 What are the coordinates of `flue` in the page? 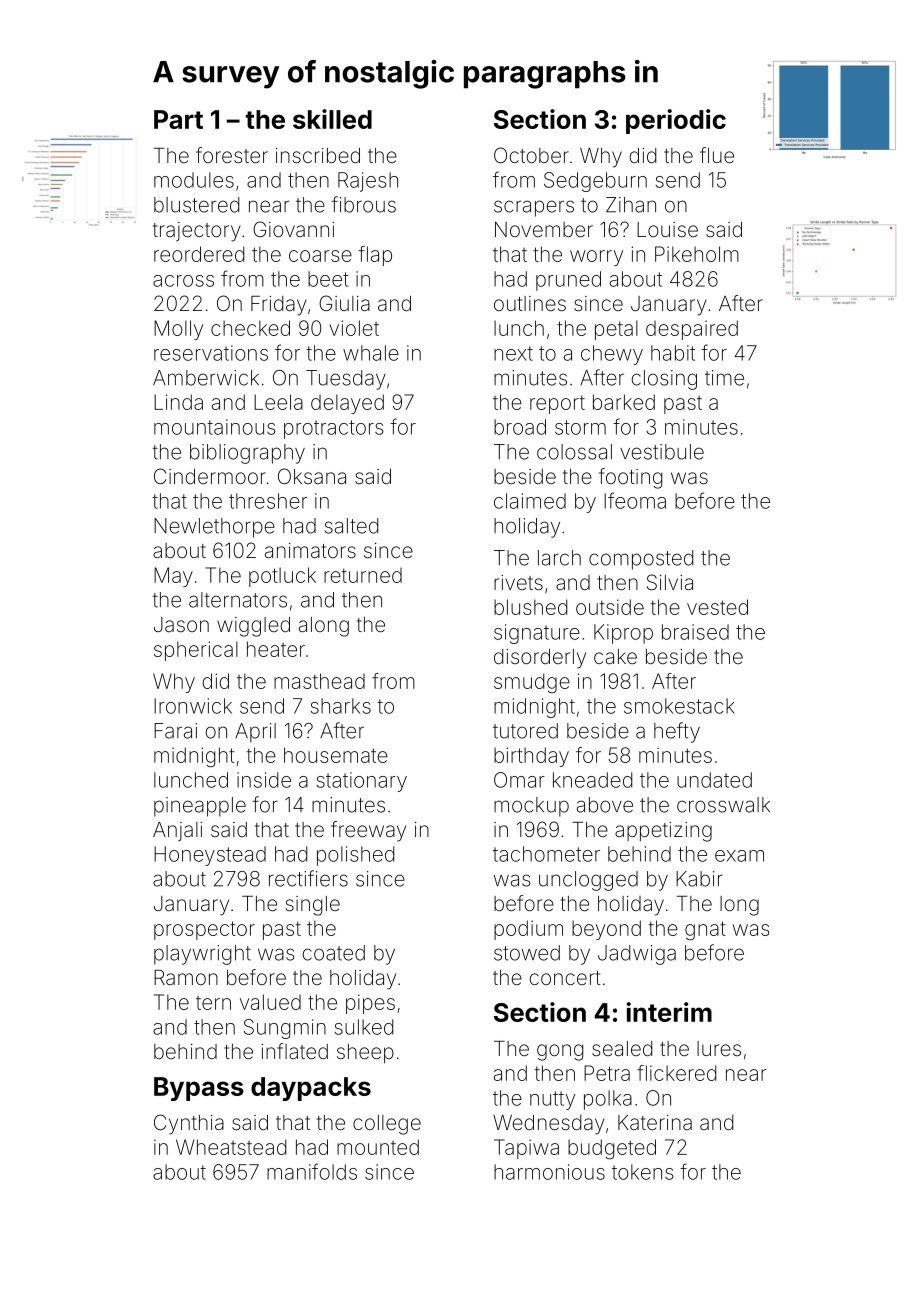 It's located at (717, 155).
